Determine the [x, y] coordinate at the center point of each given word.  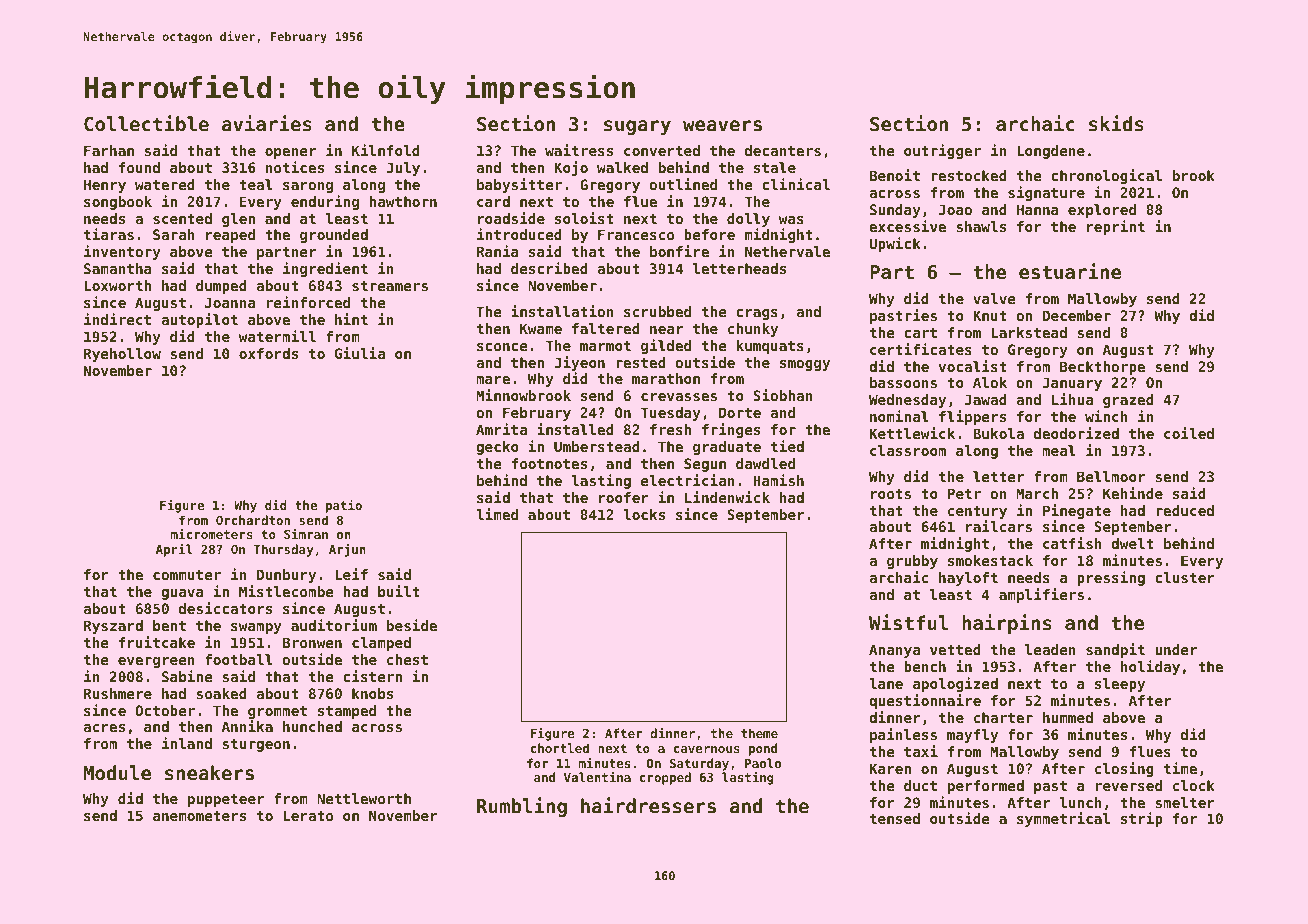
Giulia [360, 353]
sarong [308, 187]
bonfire [679, 251]
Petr [964, 493]
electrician [688, 480]
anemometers [199, 816]
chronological [1106, 176]
